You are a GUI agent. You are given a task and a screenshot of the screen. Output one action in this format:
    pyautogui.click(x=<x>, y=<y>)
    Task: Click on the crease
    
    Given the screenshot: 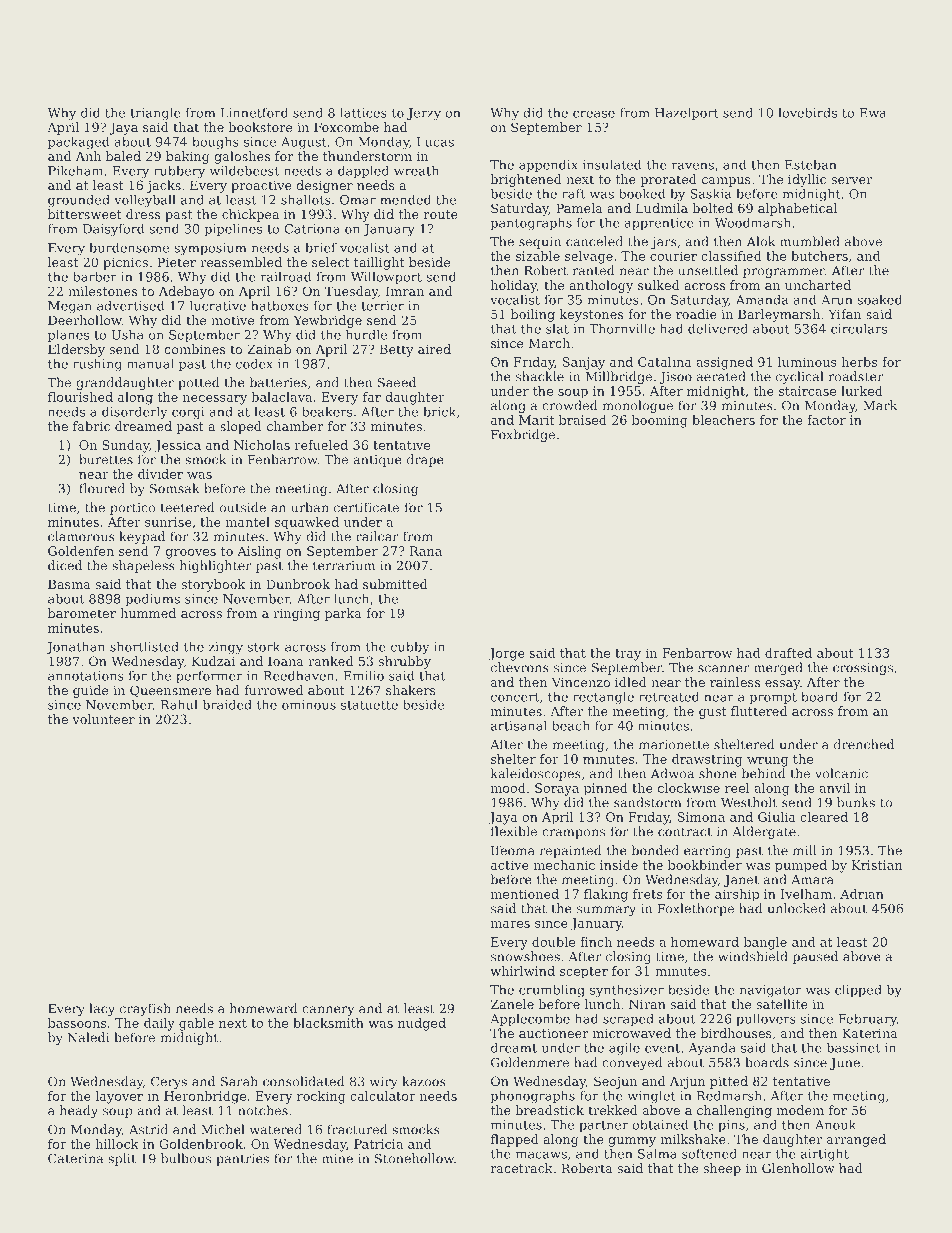 What is the action you would take?
    pyautogui.click(x=594, y=114)
